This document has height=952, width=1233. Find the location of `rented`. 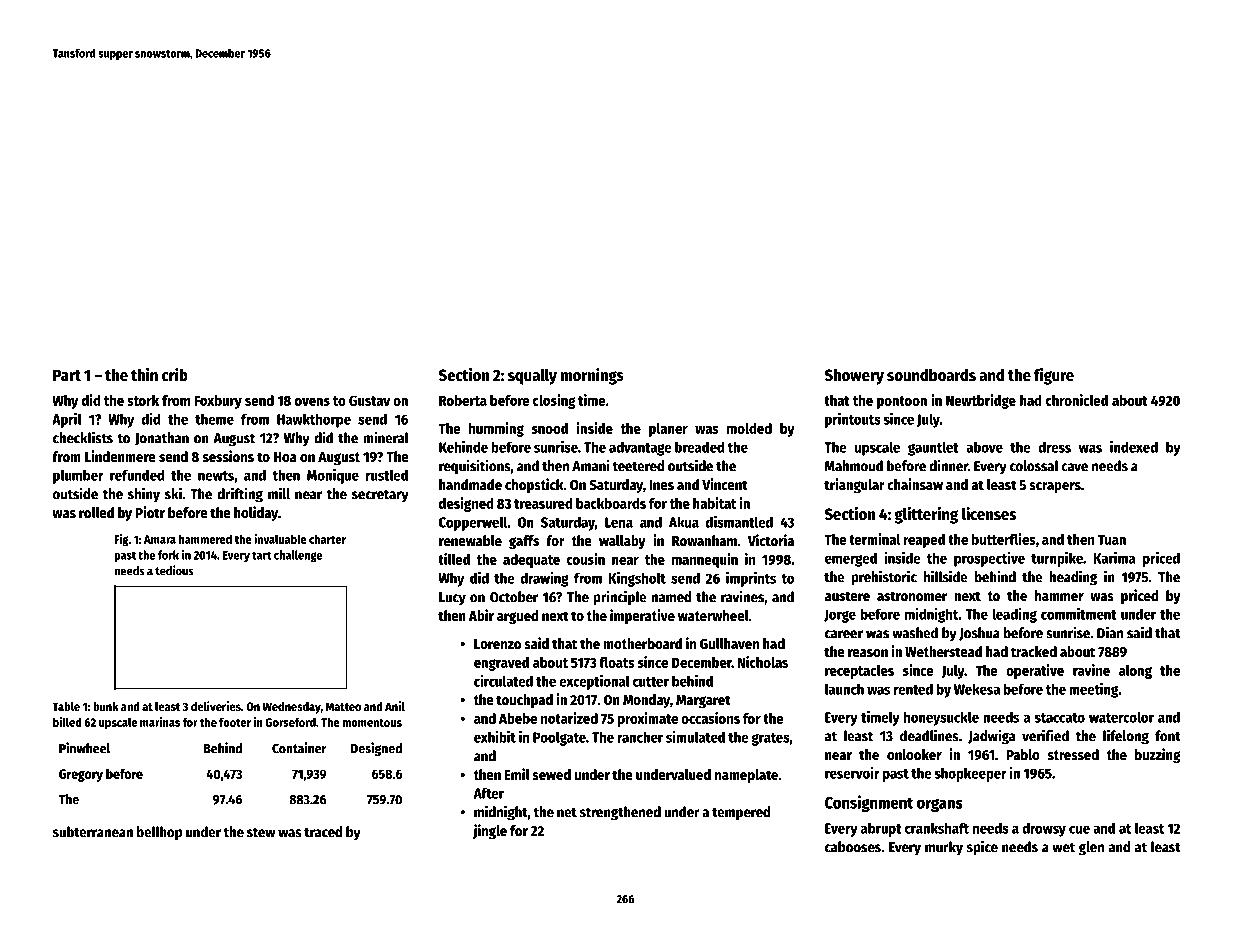

rented is located at coordinates (913, 689).
